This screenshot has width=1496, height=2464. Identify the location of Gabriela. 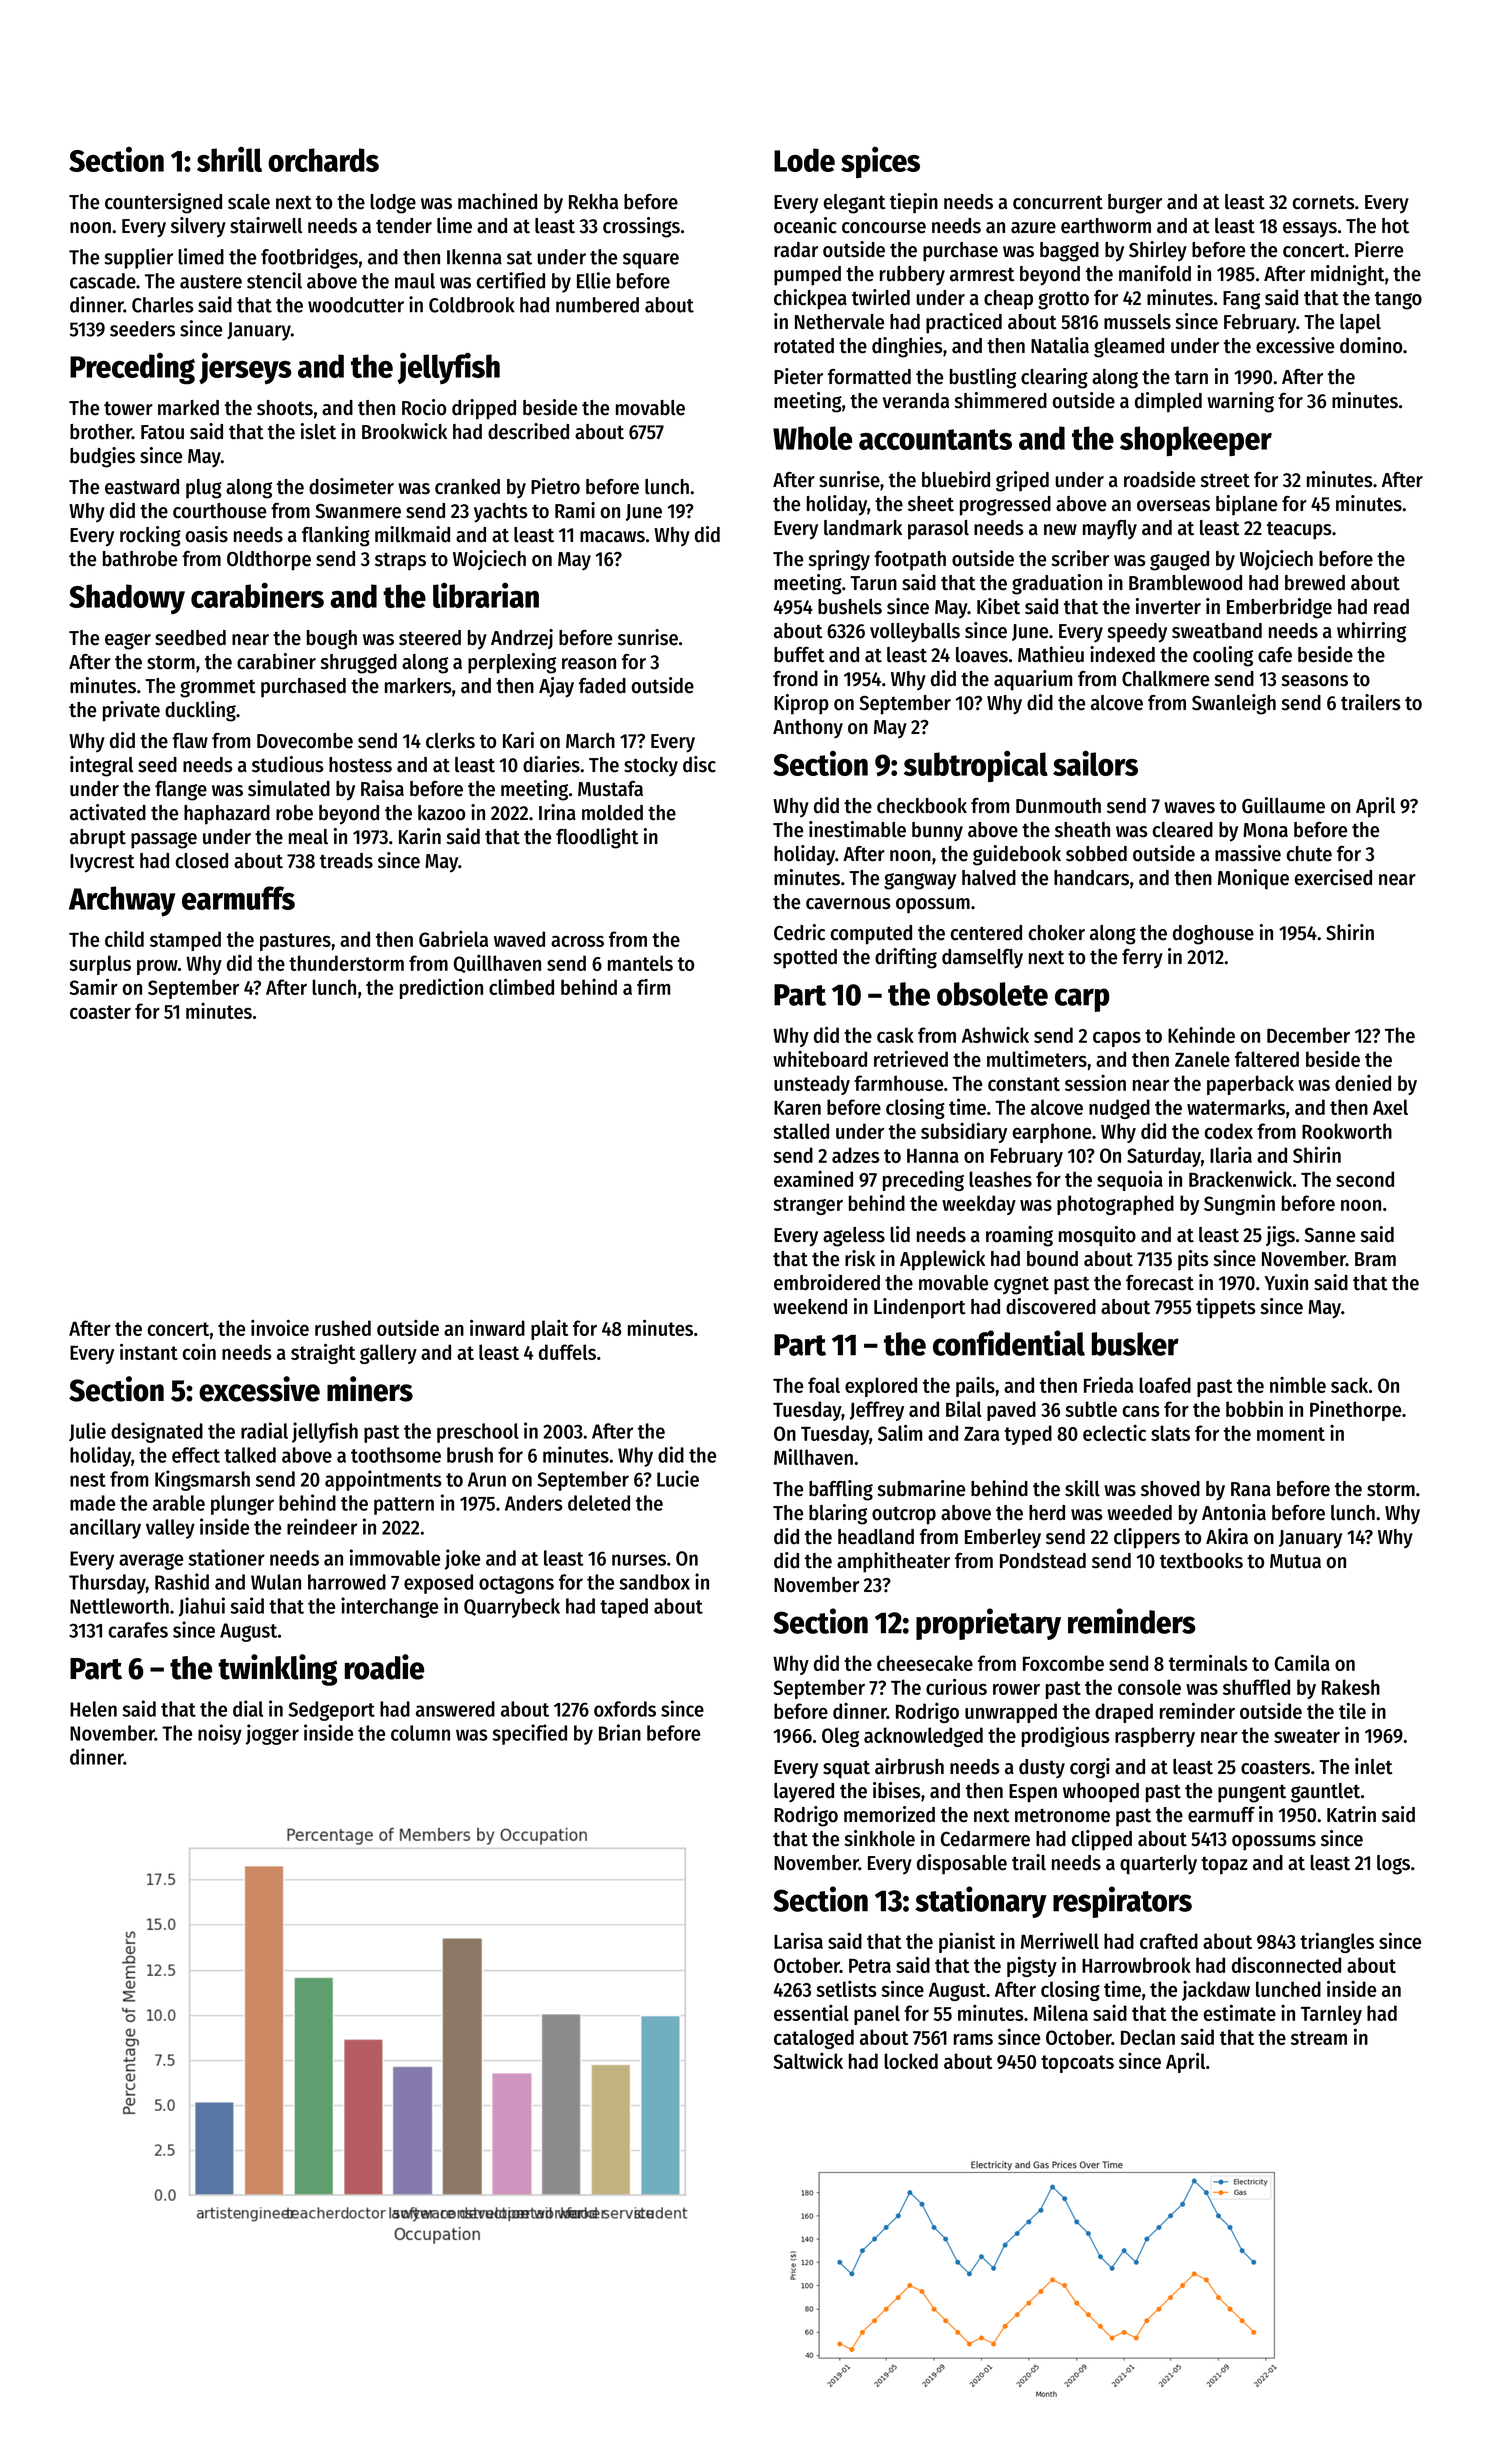
(453, 939).
